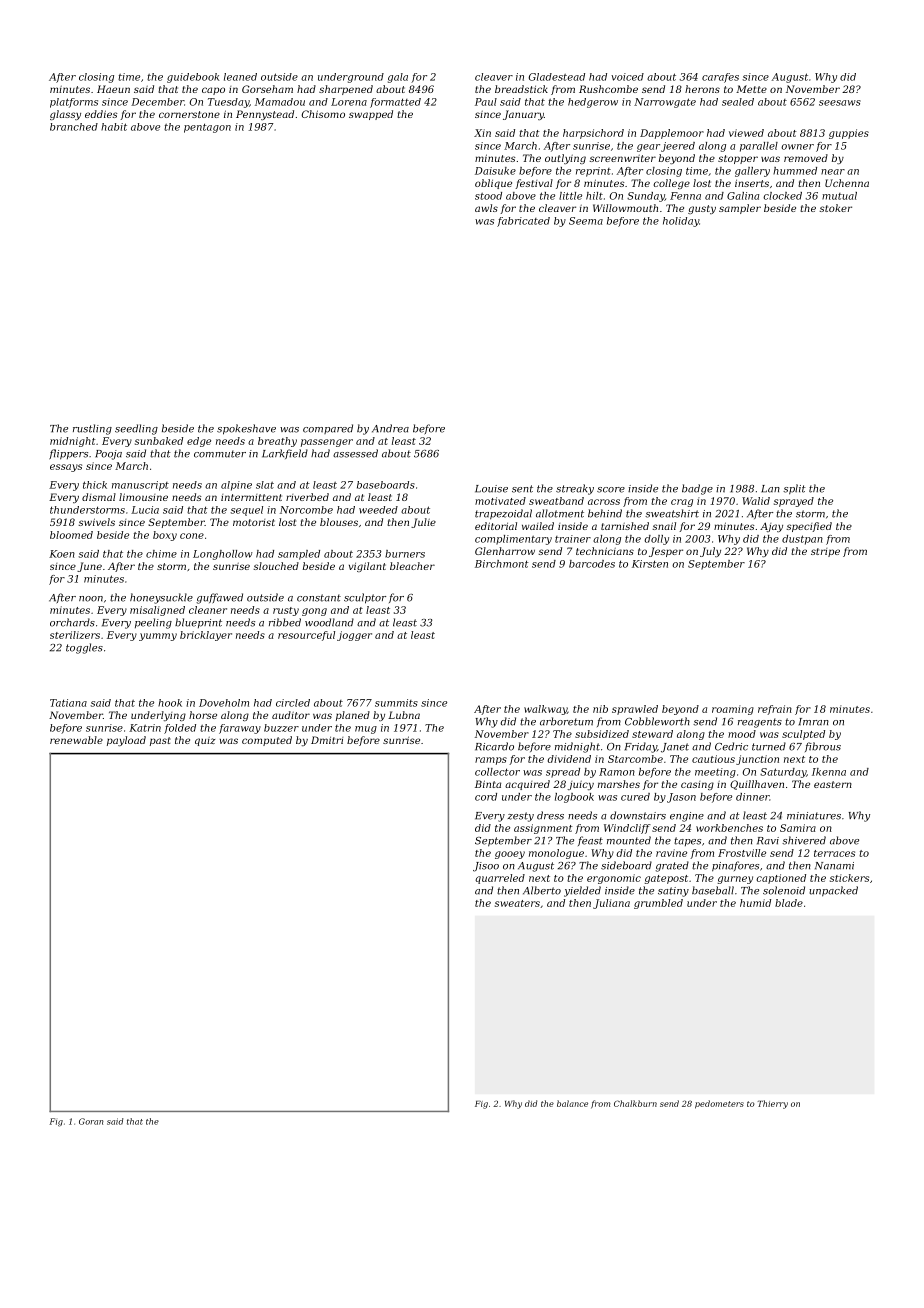  I want to click on hook, so click(170, 703).
